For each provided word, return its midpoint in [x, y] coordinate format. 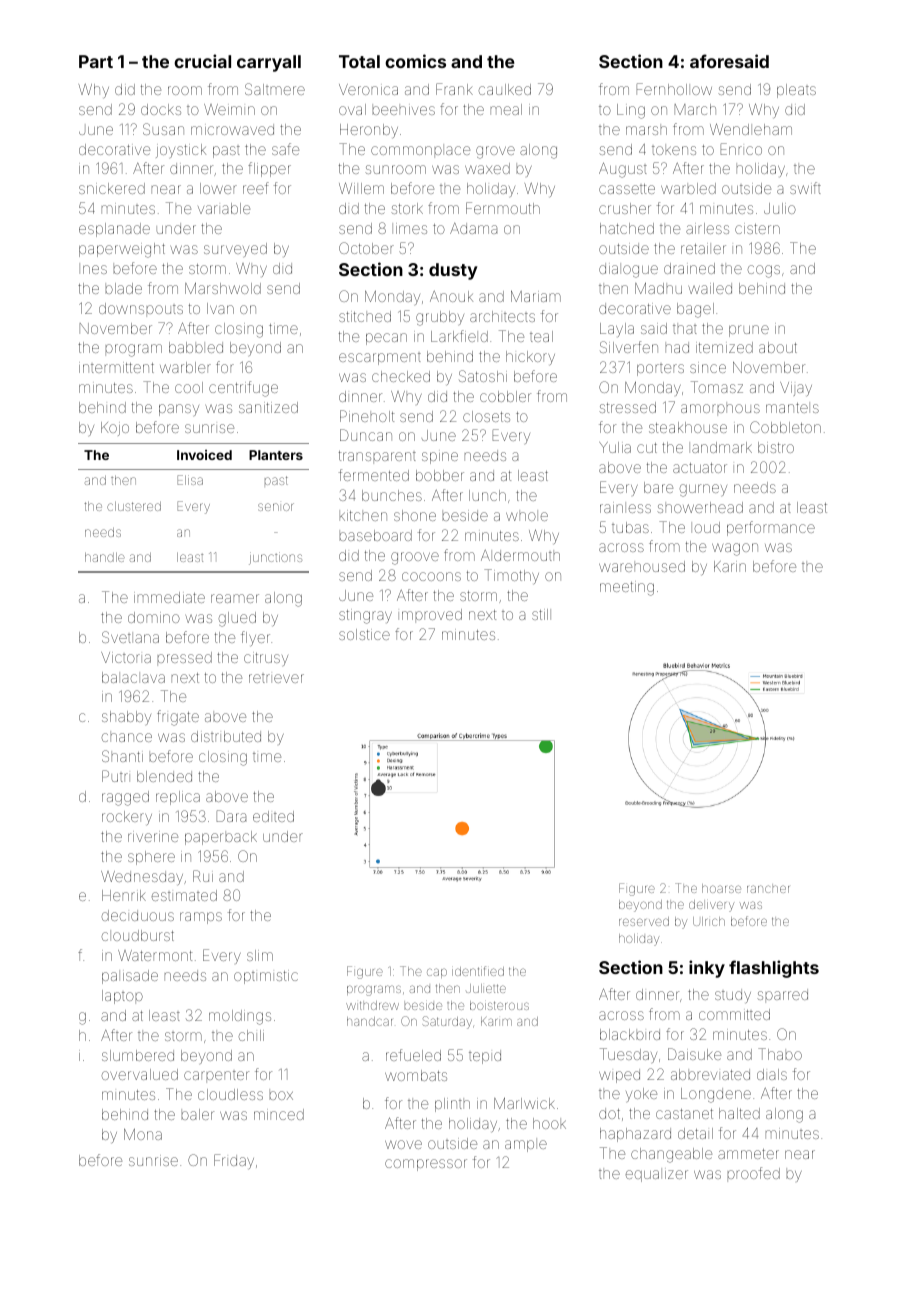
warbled [688, 188]
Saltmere [275, 89]
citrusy [266, 659]
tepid [485, 1057]
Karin [730, 566]
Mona [143, 1134]
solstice [364, 634]
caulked [505, 89]
